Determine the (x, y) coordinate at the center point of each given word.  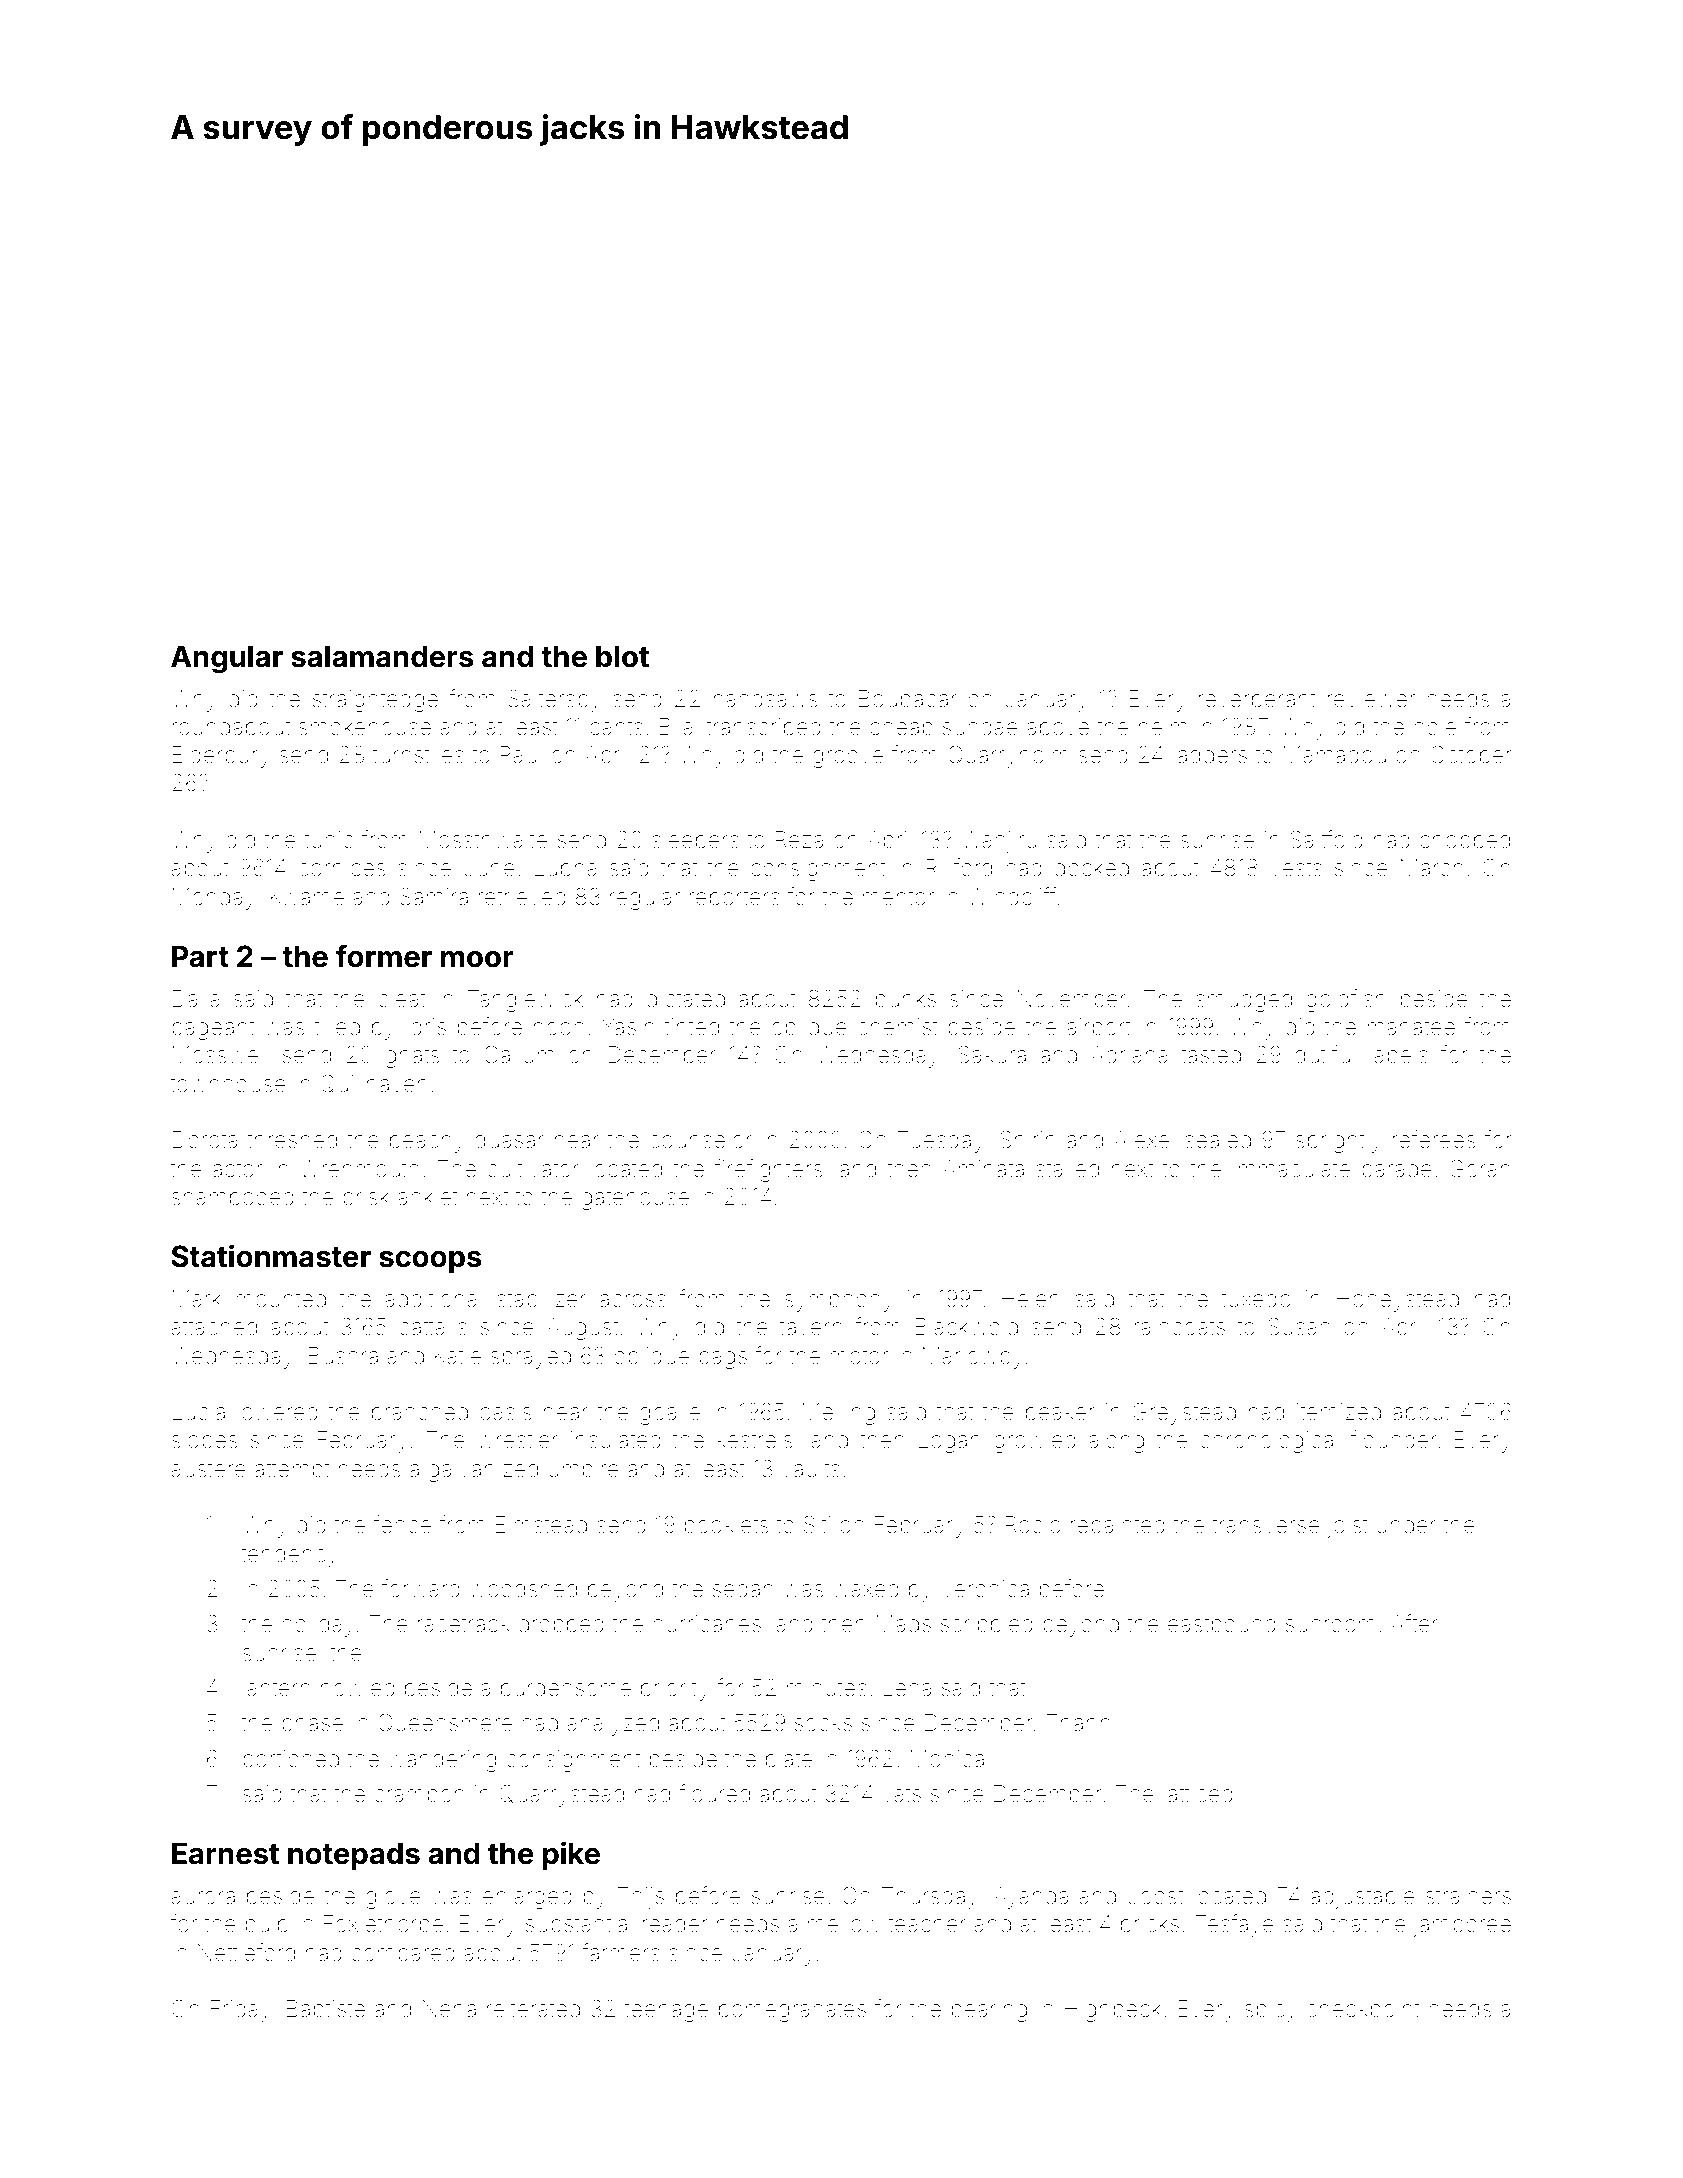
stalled (1067, 1169)
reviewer (1371, 699)
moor (477, 959)
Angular (227, 659)
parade (1397, 1171)
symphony (839, 1301)
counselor (700, 1140)
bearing (989, 2011)
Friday (241, 2011)
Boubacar (908, 699)
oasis (506, 1412)
